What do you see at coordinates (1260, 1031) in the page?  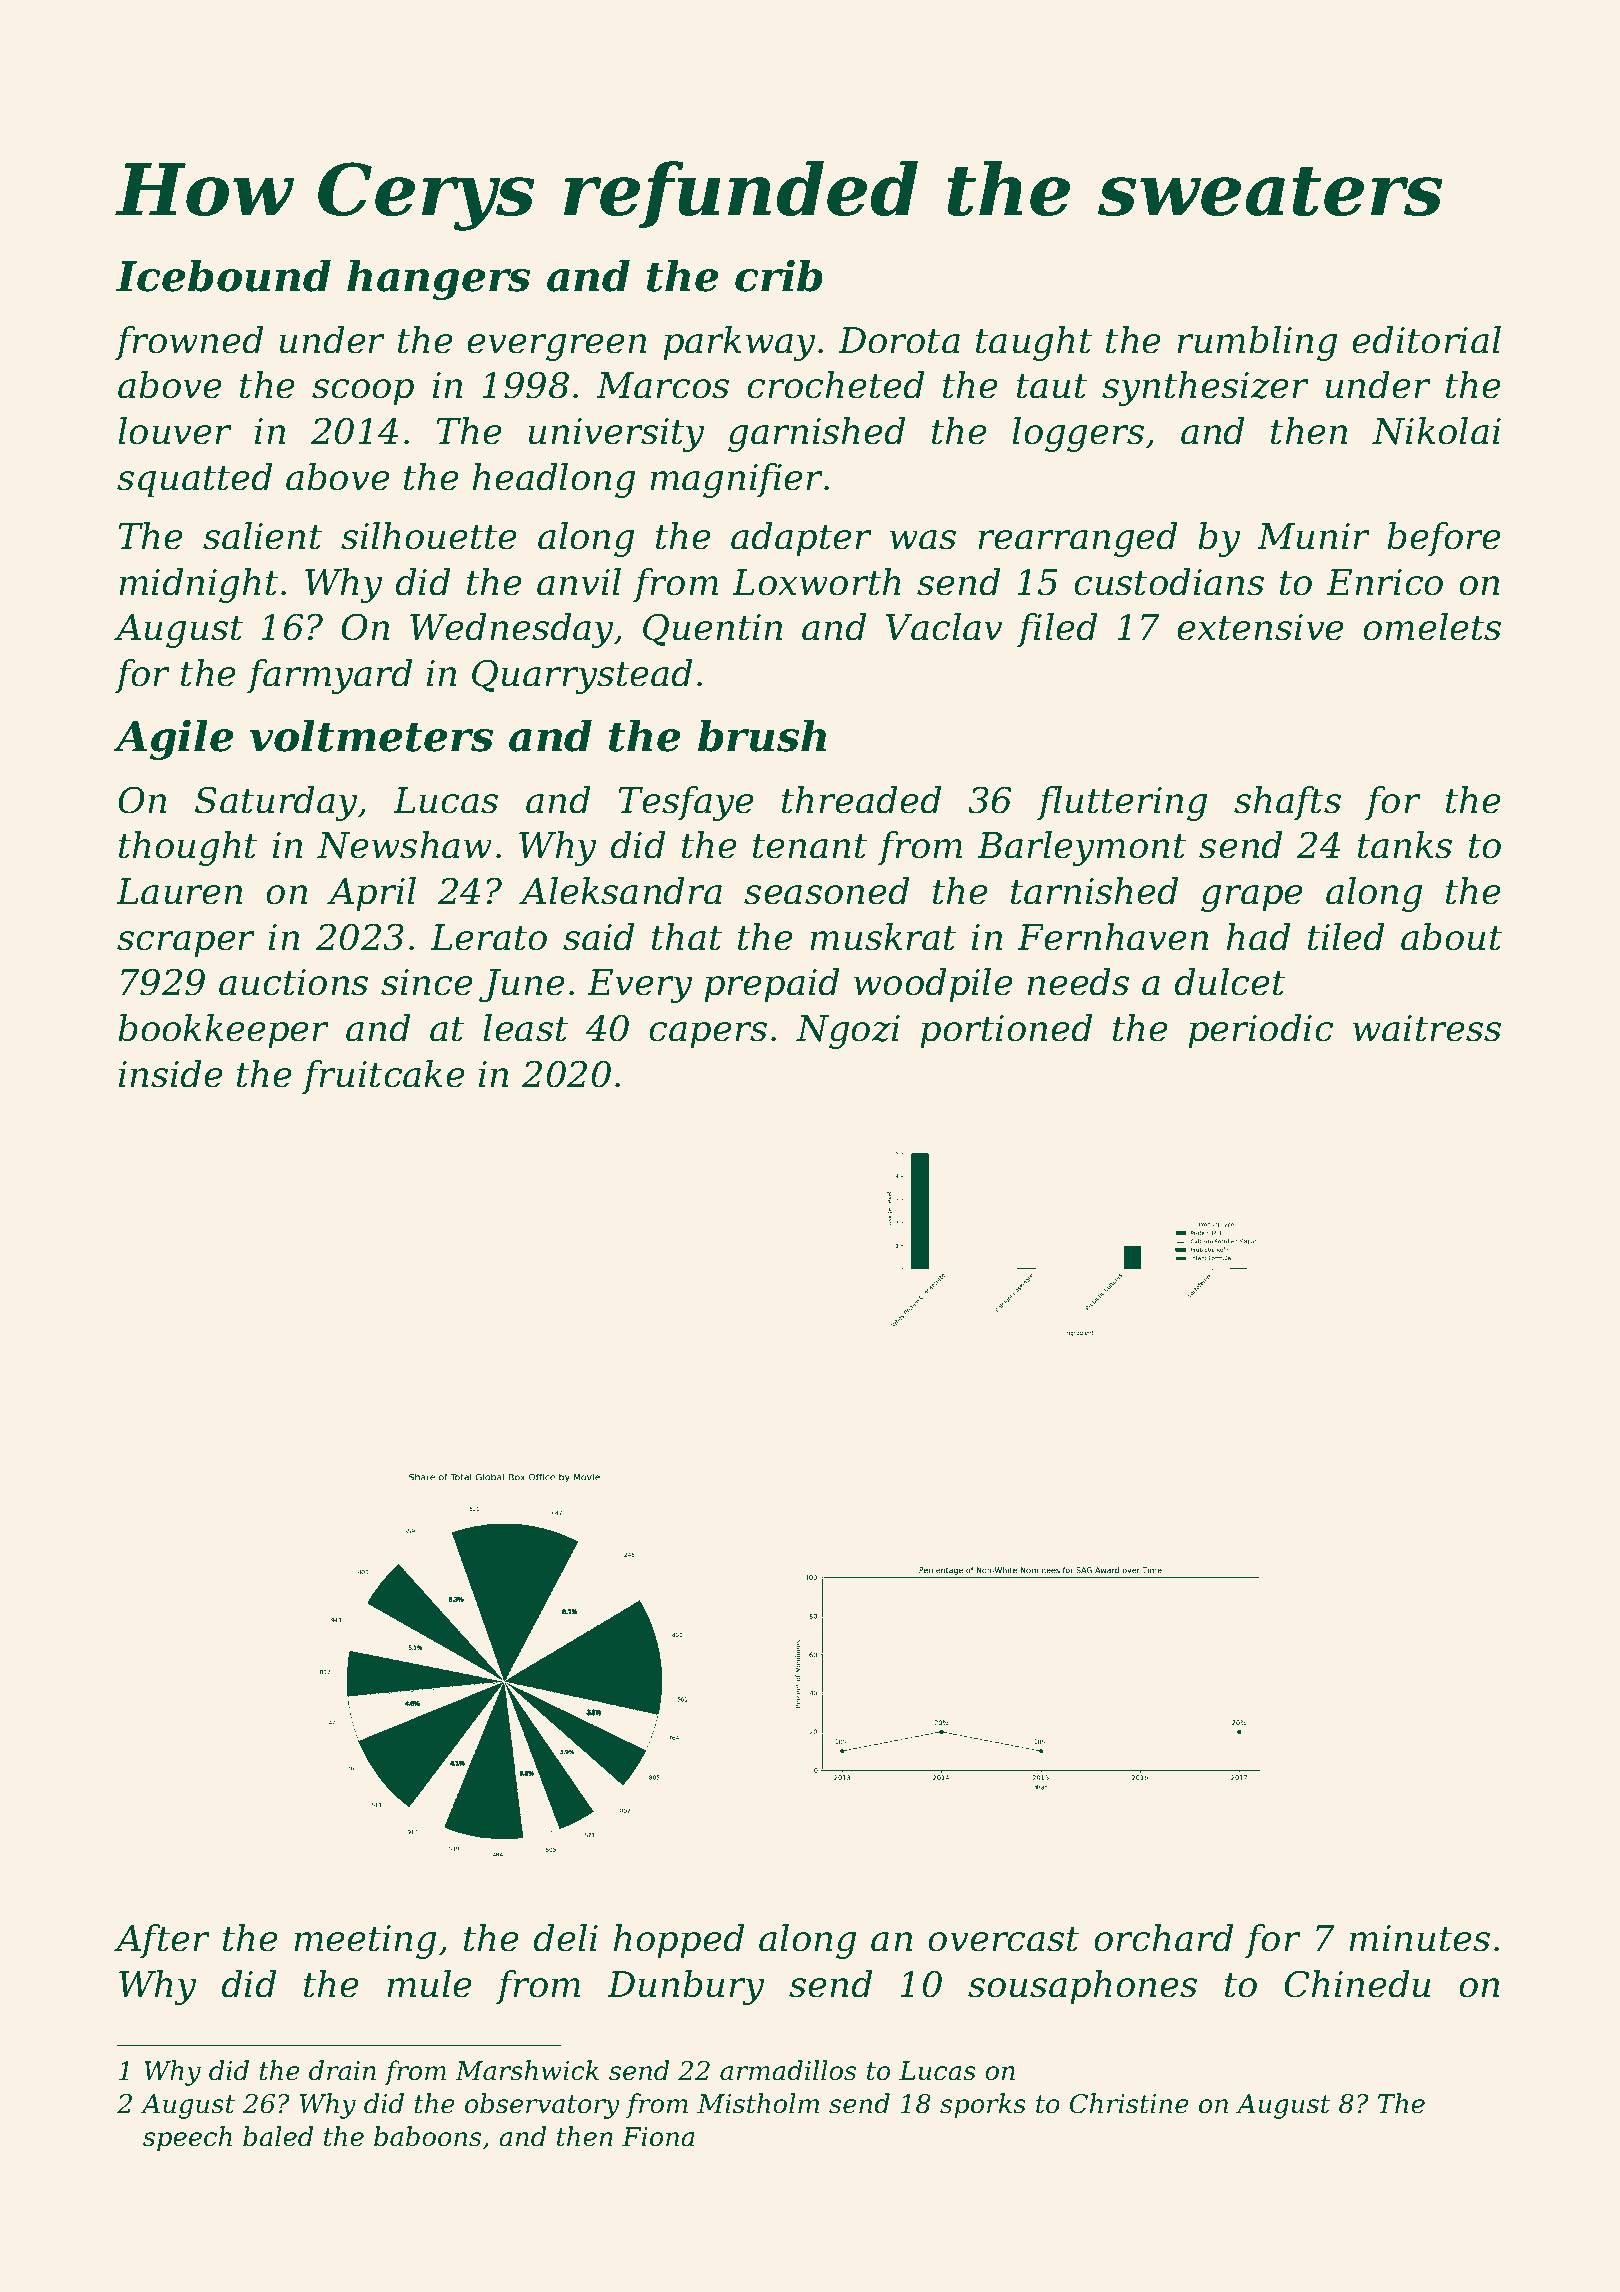 I see `periodic` at bounding box center [1260, 1031].
